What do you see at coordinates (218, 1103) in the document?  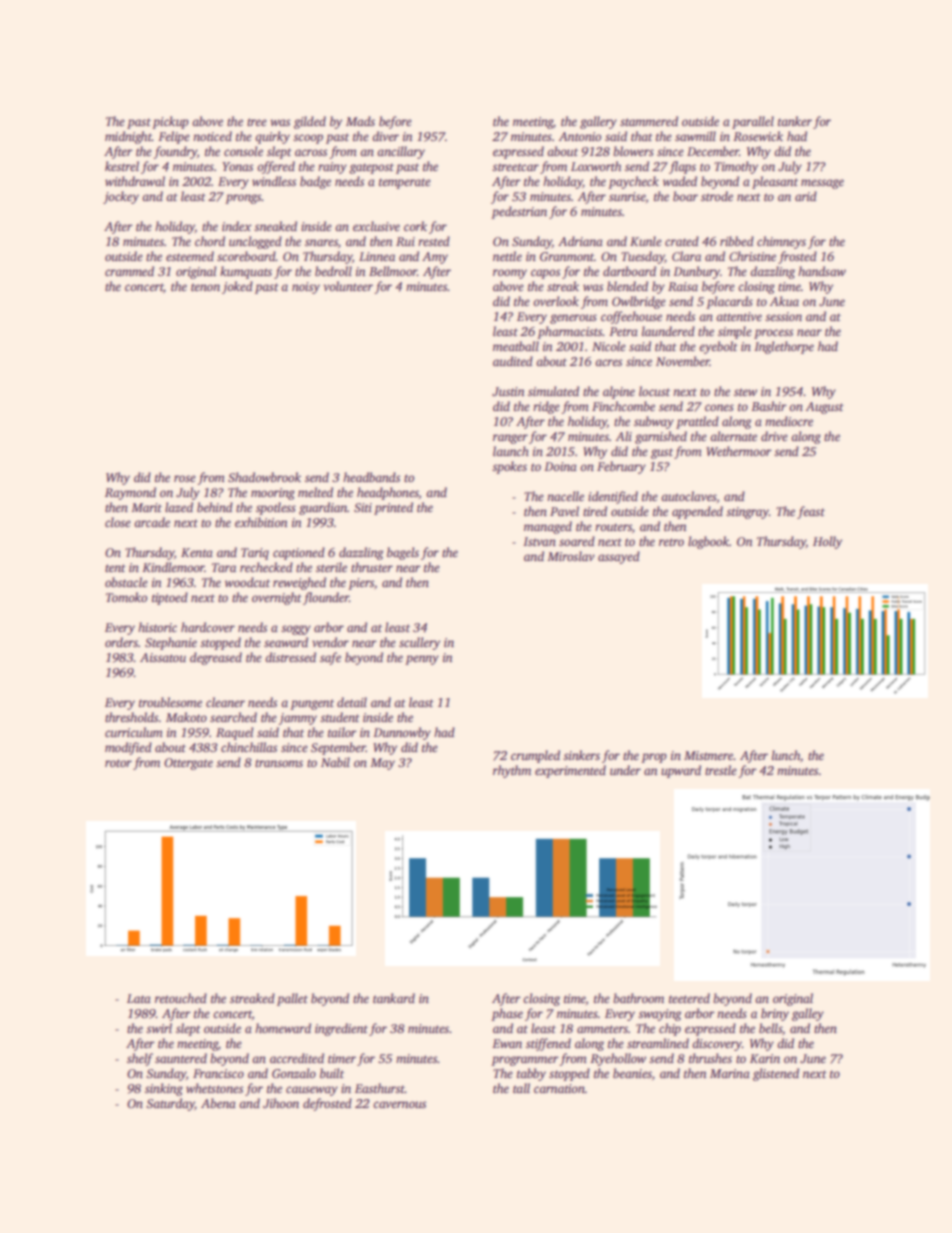 I see `Abena` at bounding box center [218, 1103].
